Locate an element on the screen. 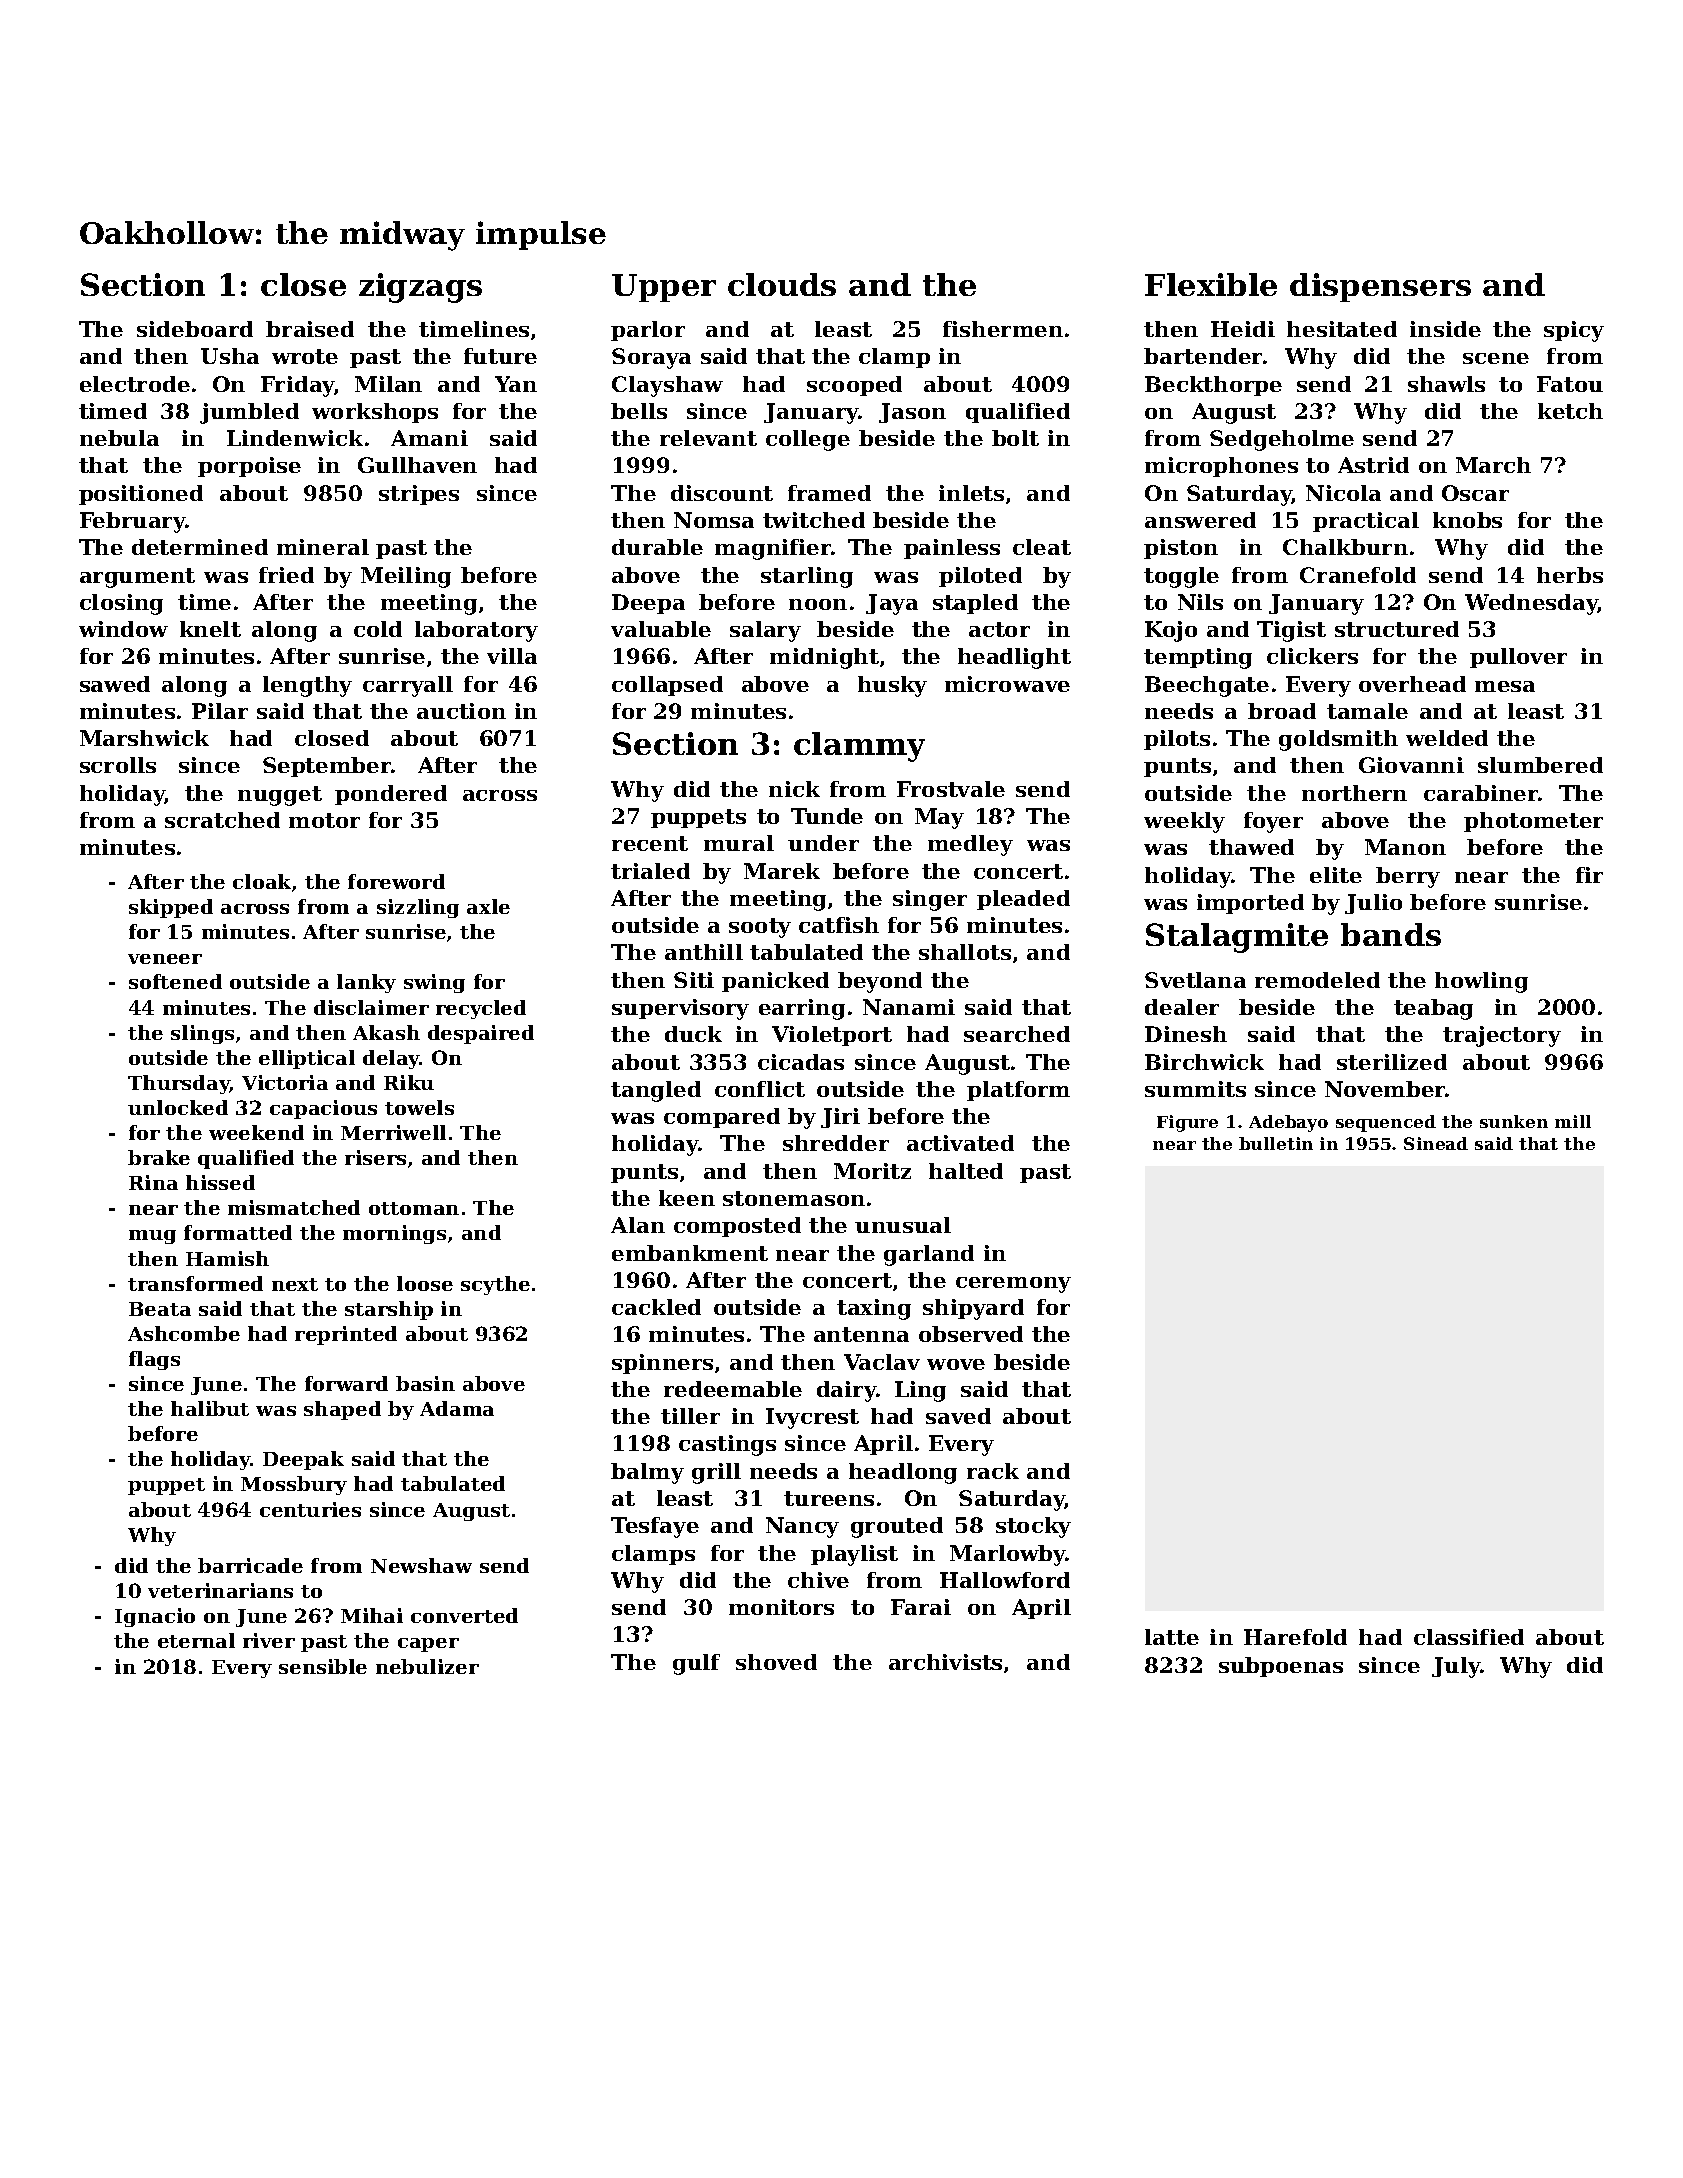 Image resolution: width=1683 pixels, height=2178 pixels. Adama is located at coordinates (457, 1408).
